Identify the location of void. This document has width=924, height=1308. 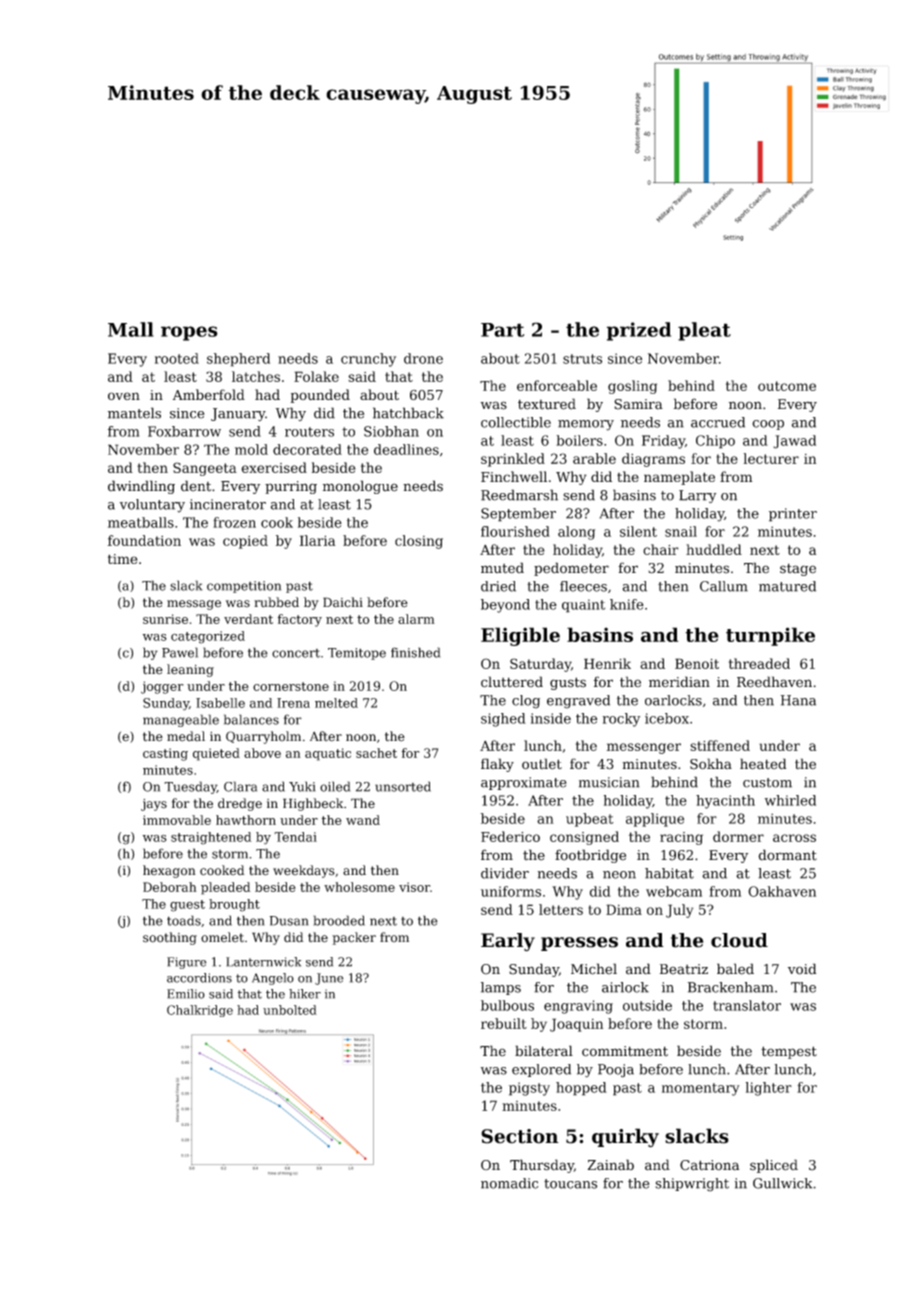
(802, 969).
